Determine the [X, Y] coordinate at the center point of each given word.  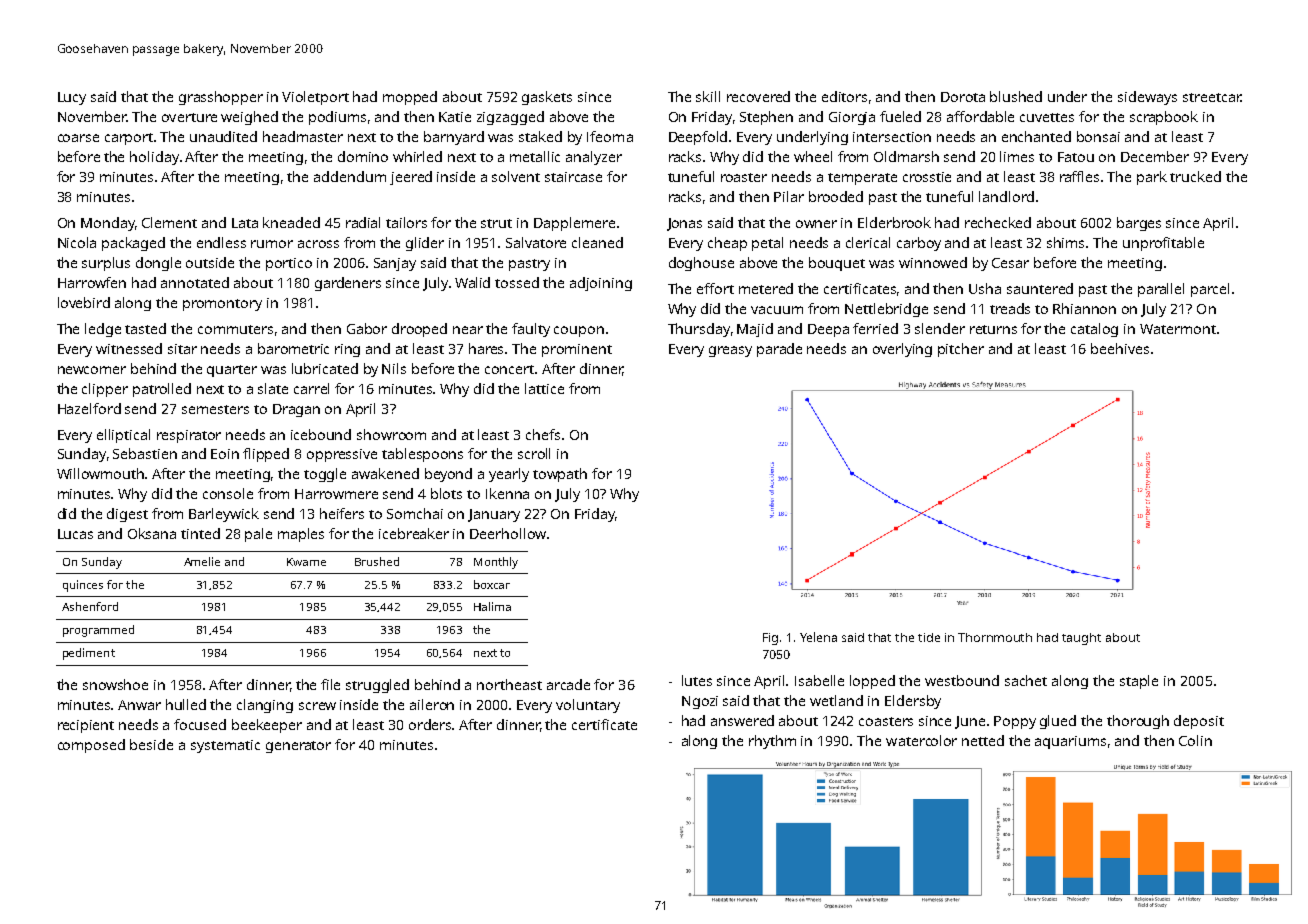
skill [708, 96]
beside [151, 744]
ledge [103, 330]
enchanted [1036, 136]
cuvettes [1047, 117]
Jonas [684, 224]
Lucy [72, 98]
